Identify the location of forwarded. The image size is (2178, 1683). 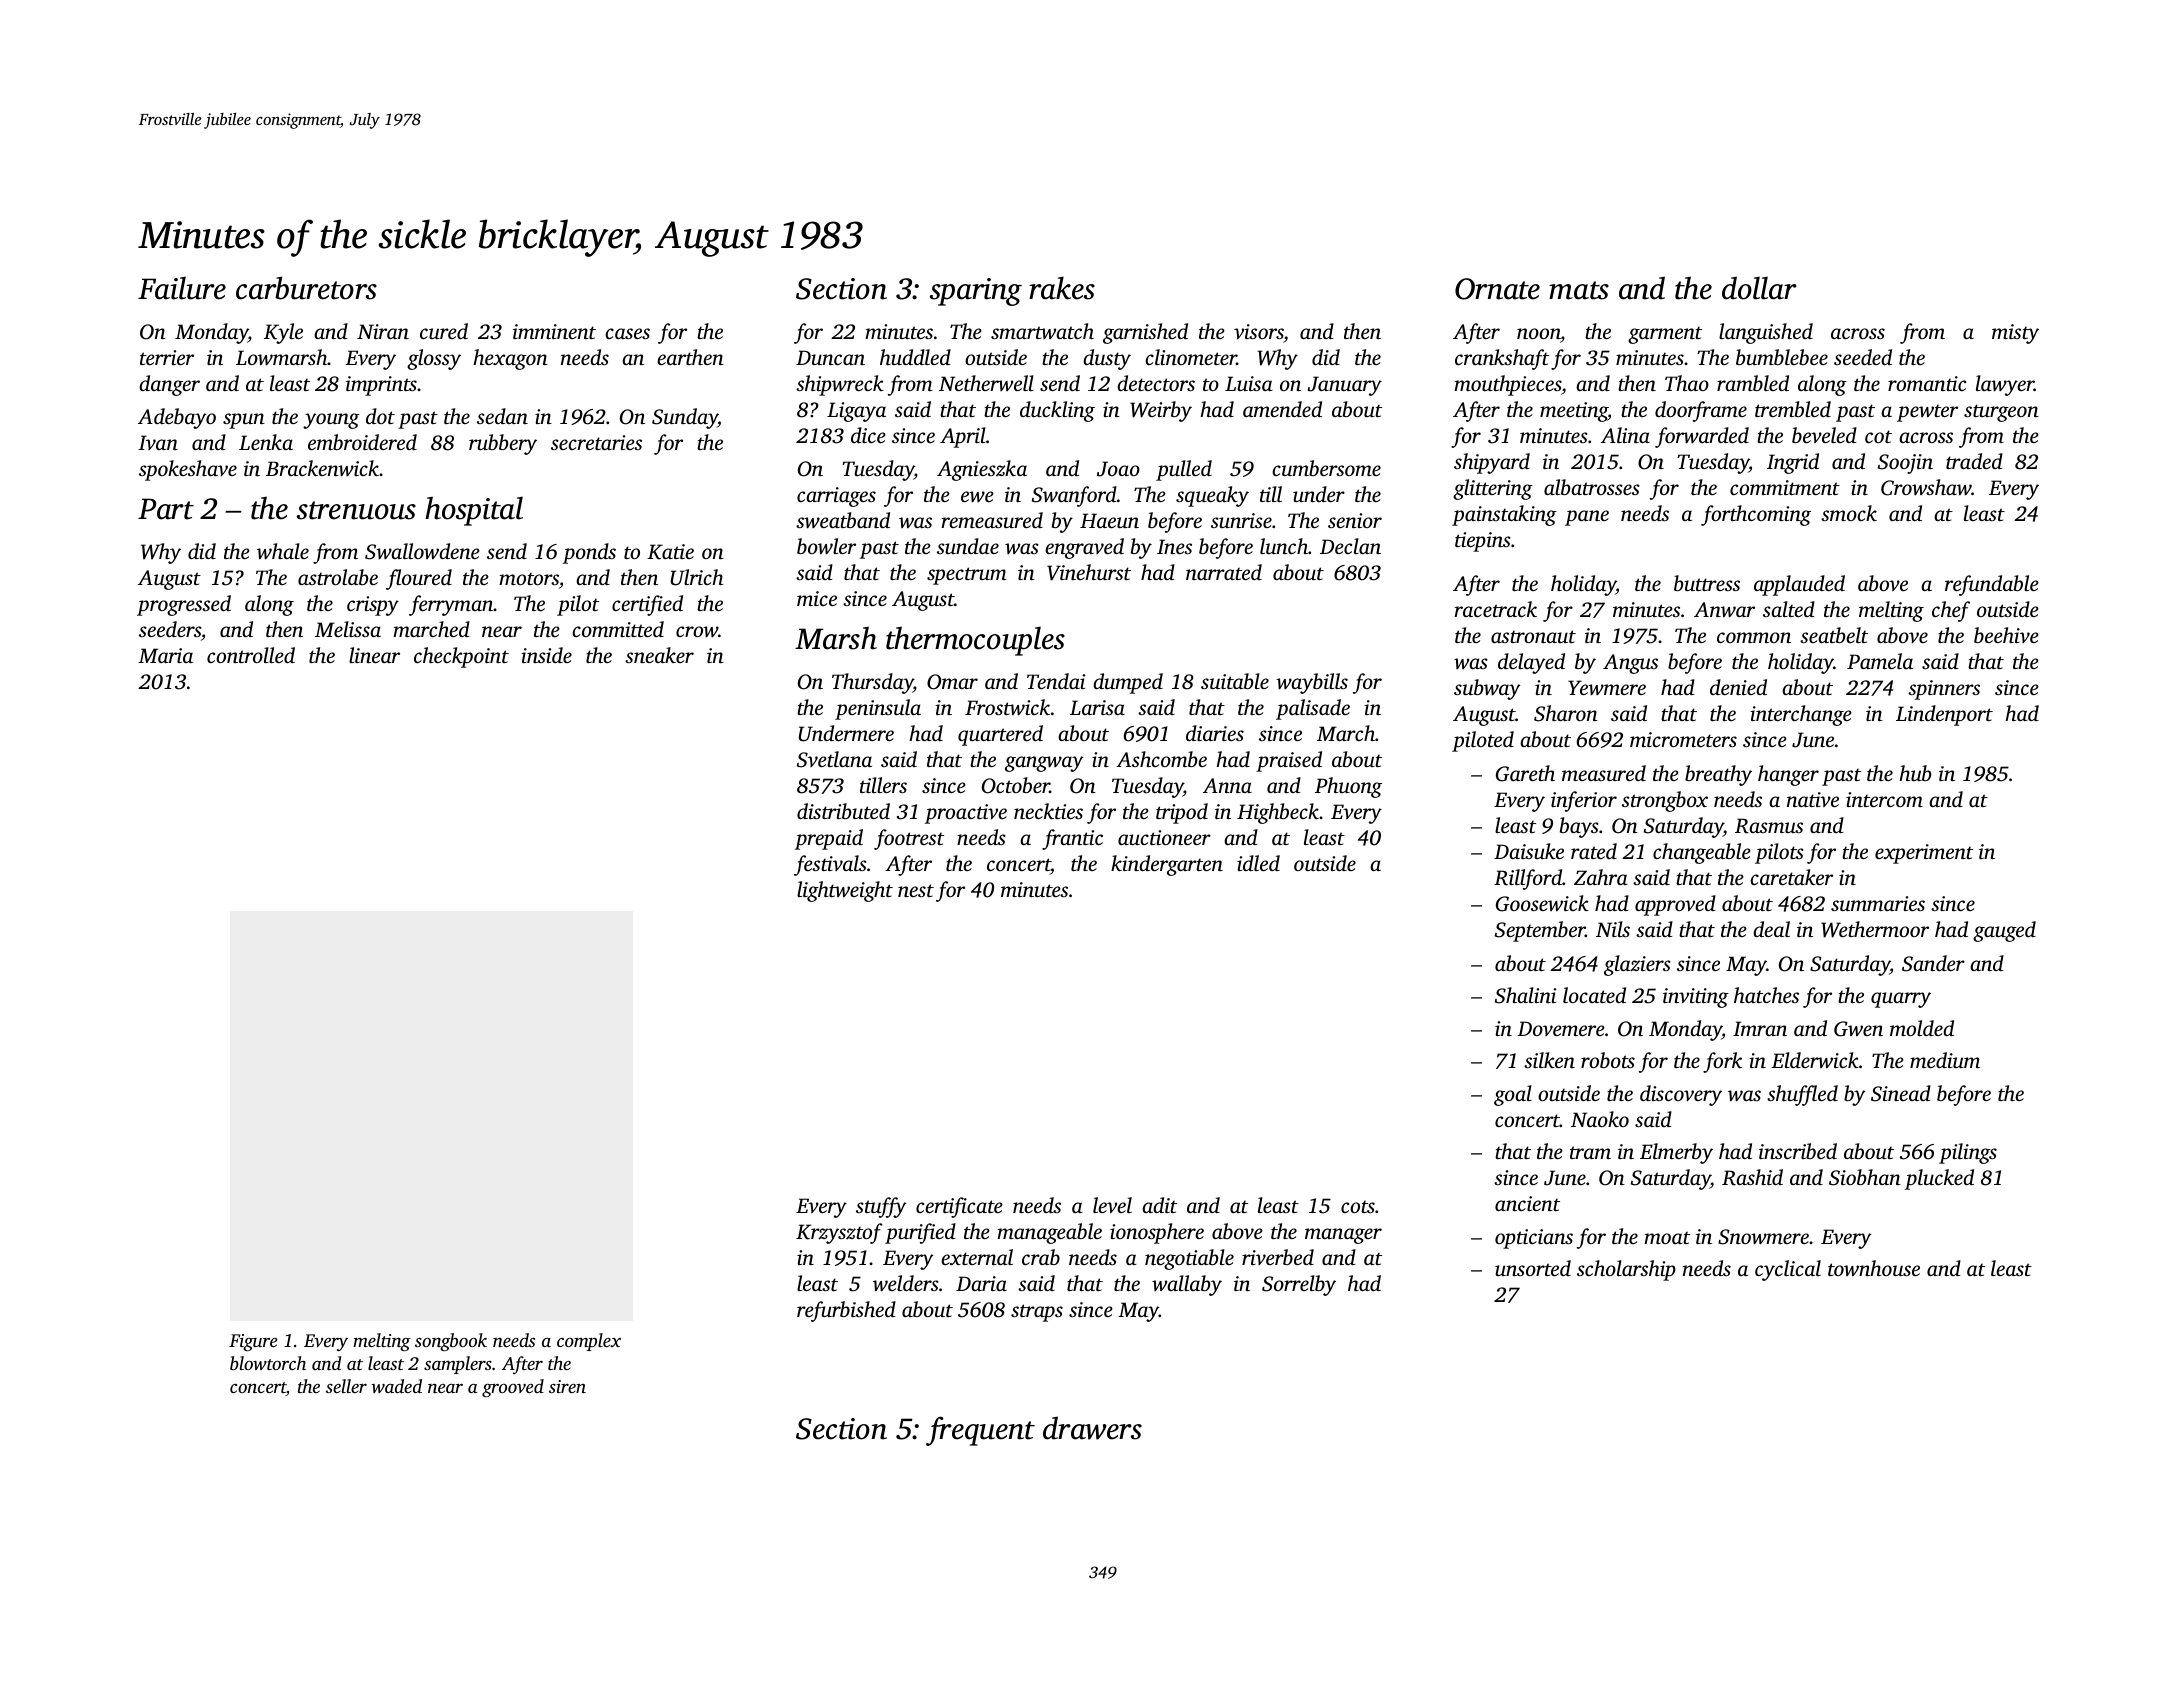
(1702, 437).
